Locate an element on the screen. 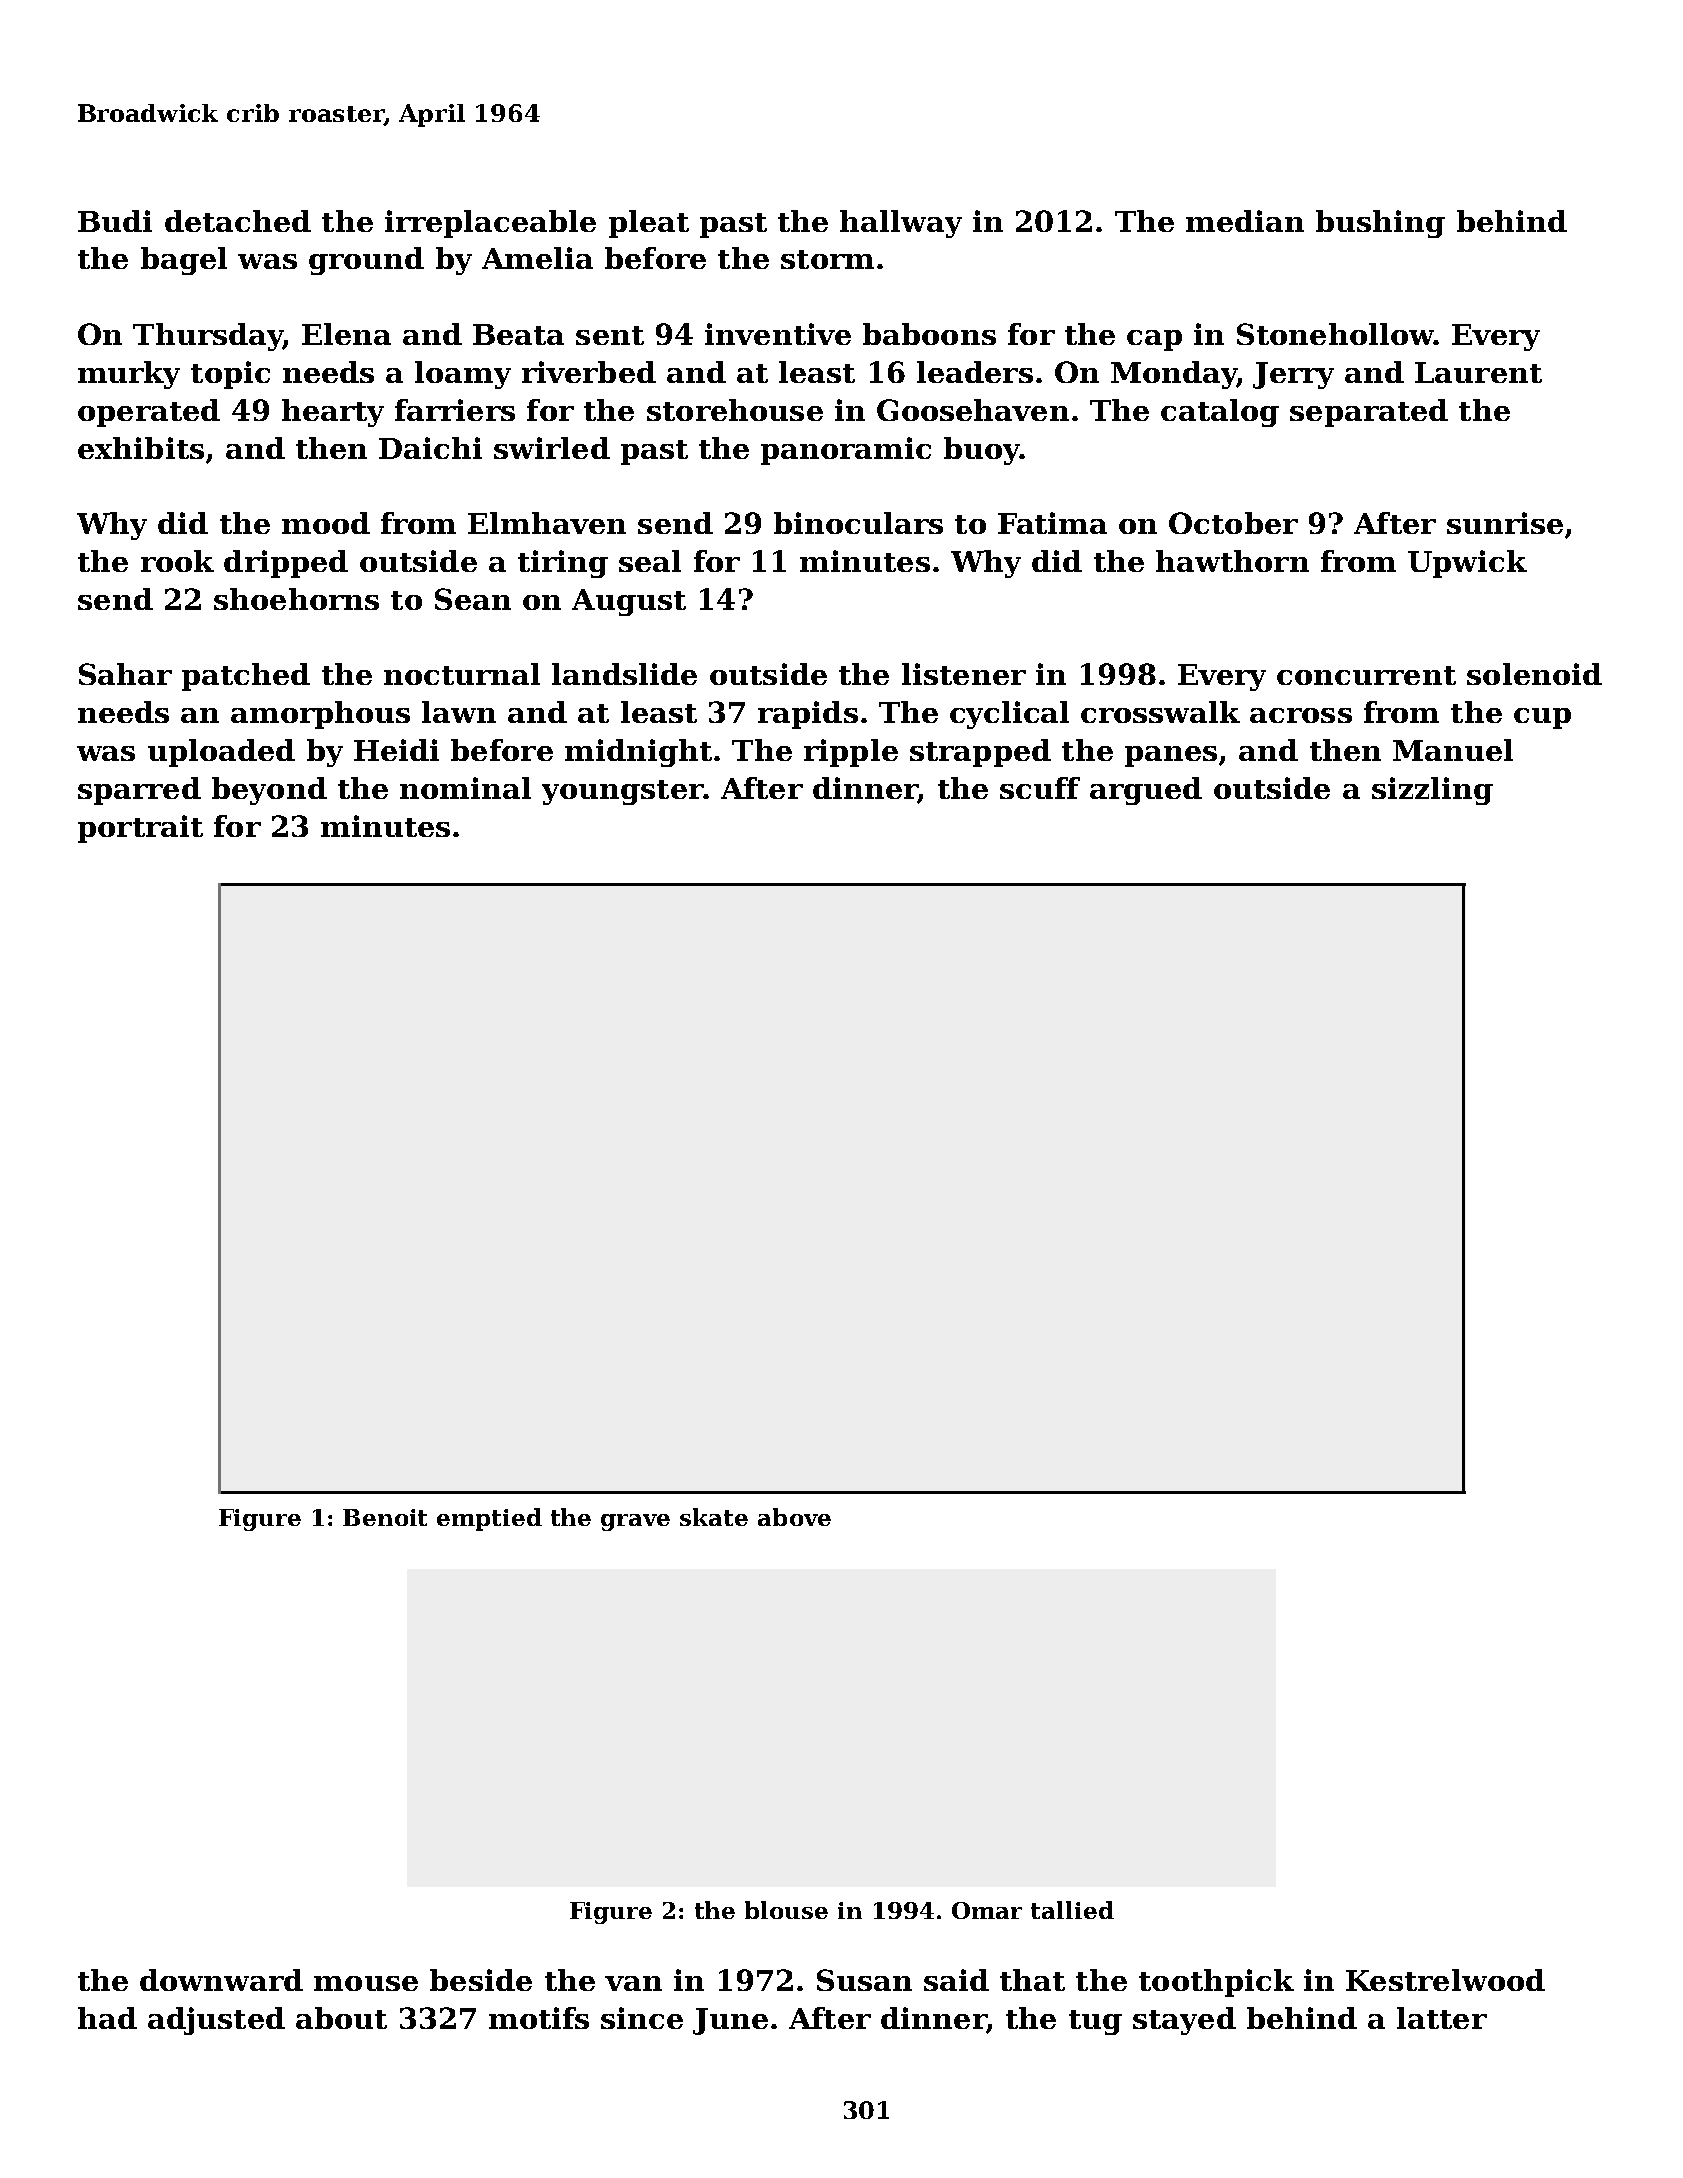 This screenshot has width=1683, height=2178. sizzling is located at coordinates (1432, 791).
